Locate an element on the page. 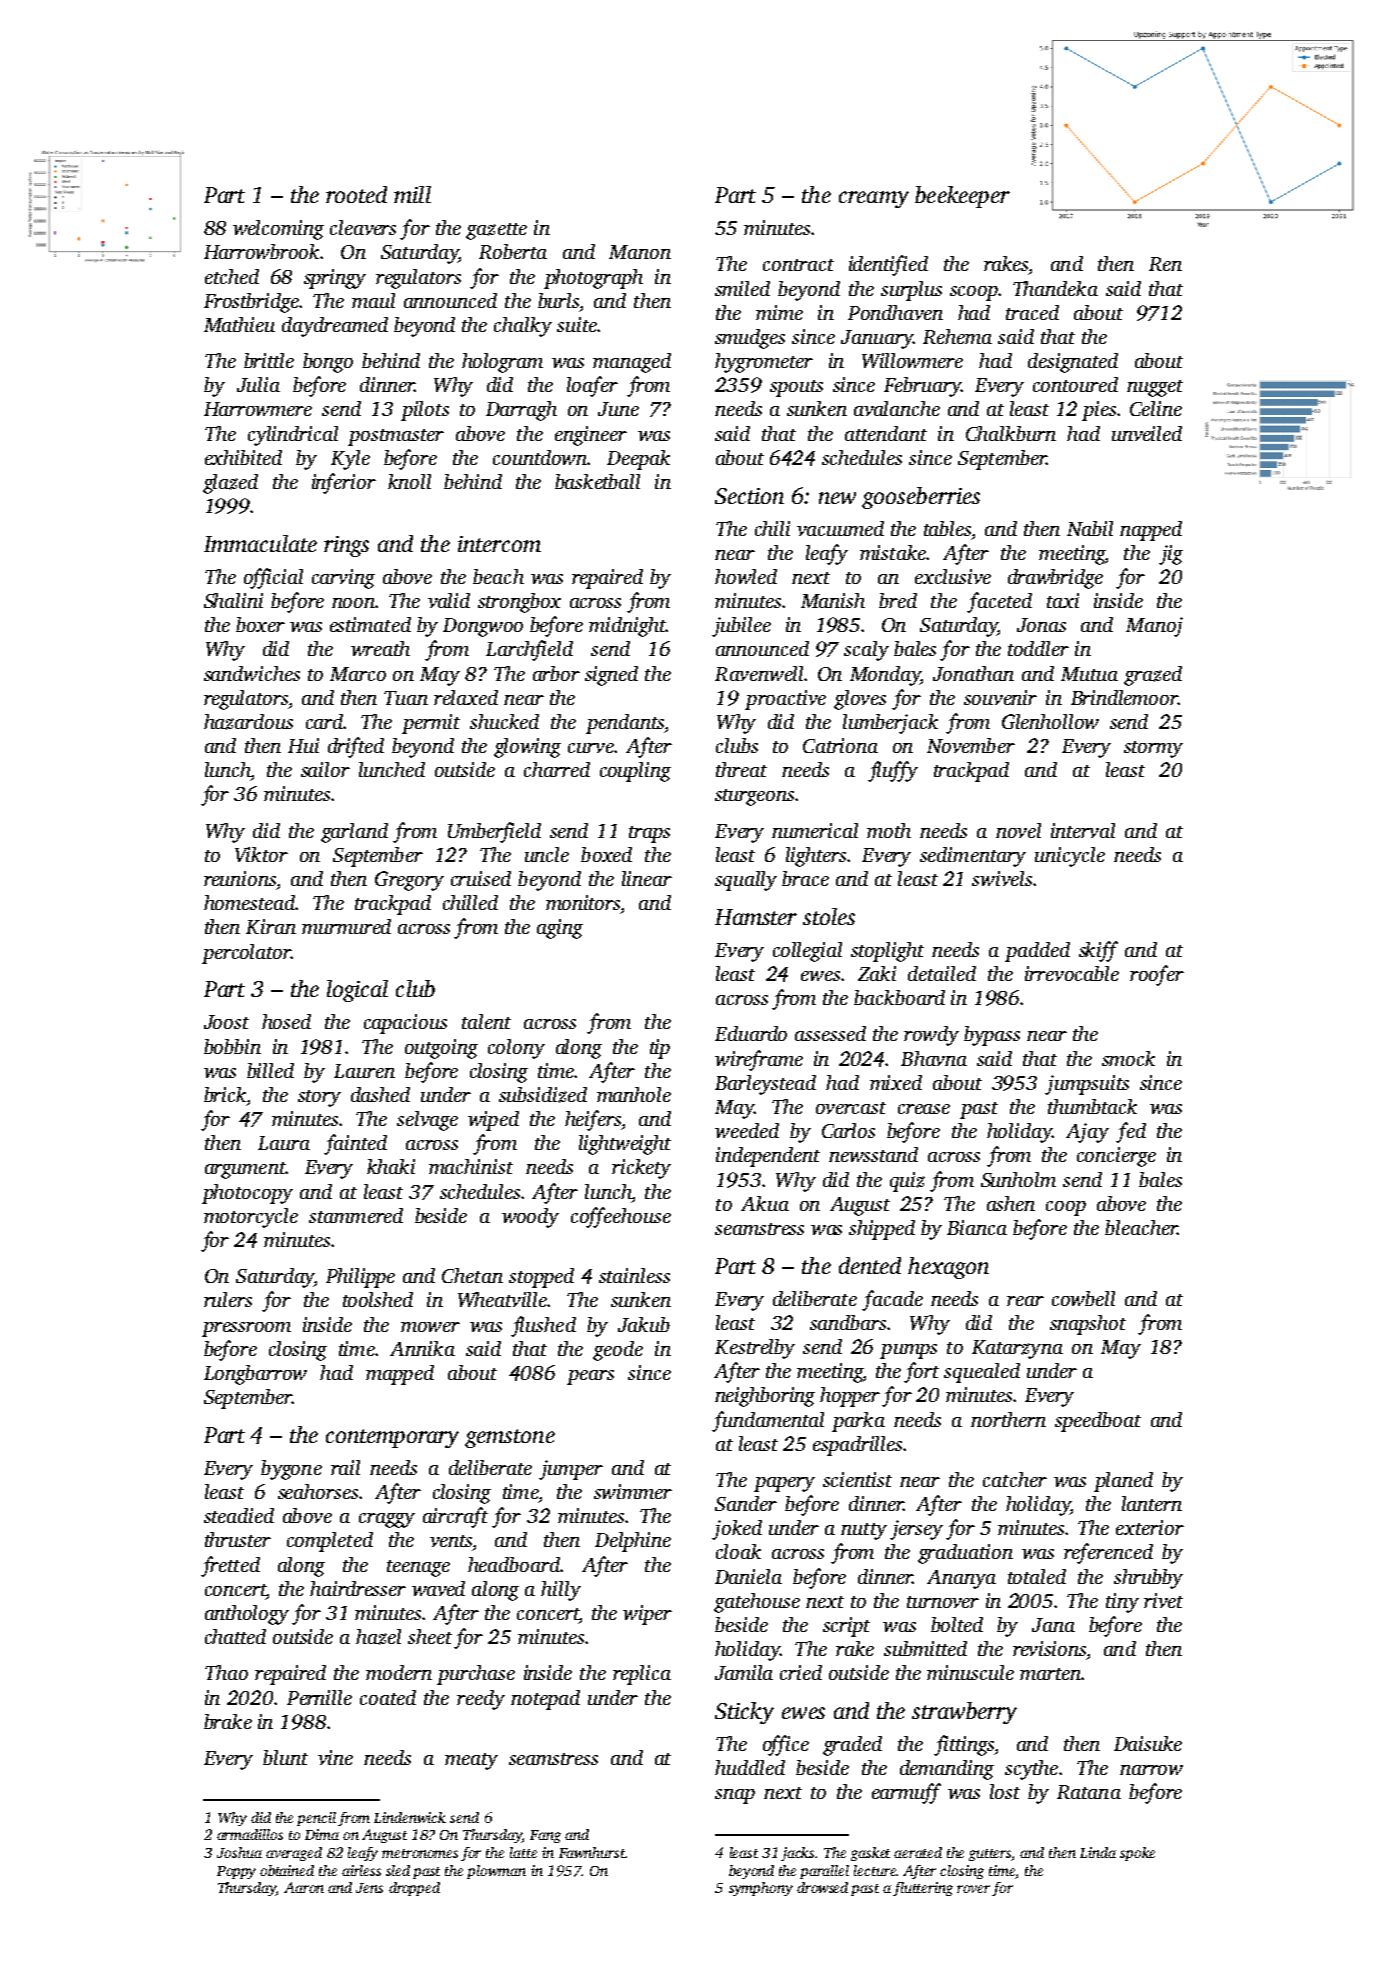 This image has height=1969, width=1386. Rehema is located at coordinates (957, 336).
